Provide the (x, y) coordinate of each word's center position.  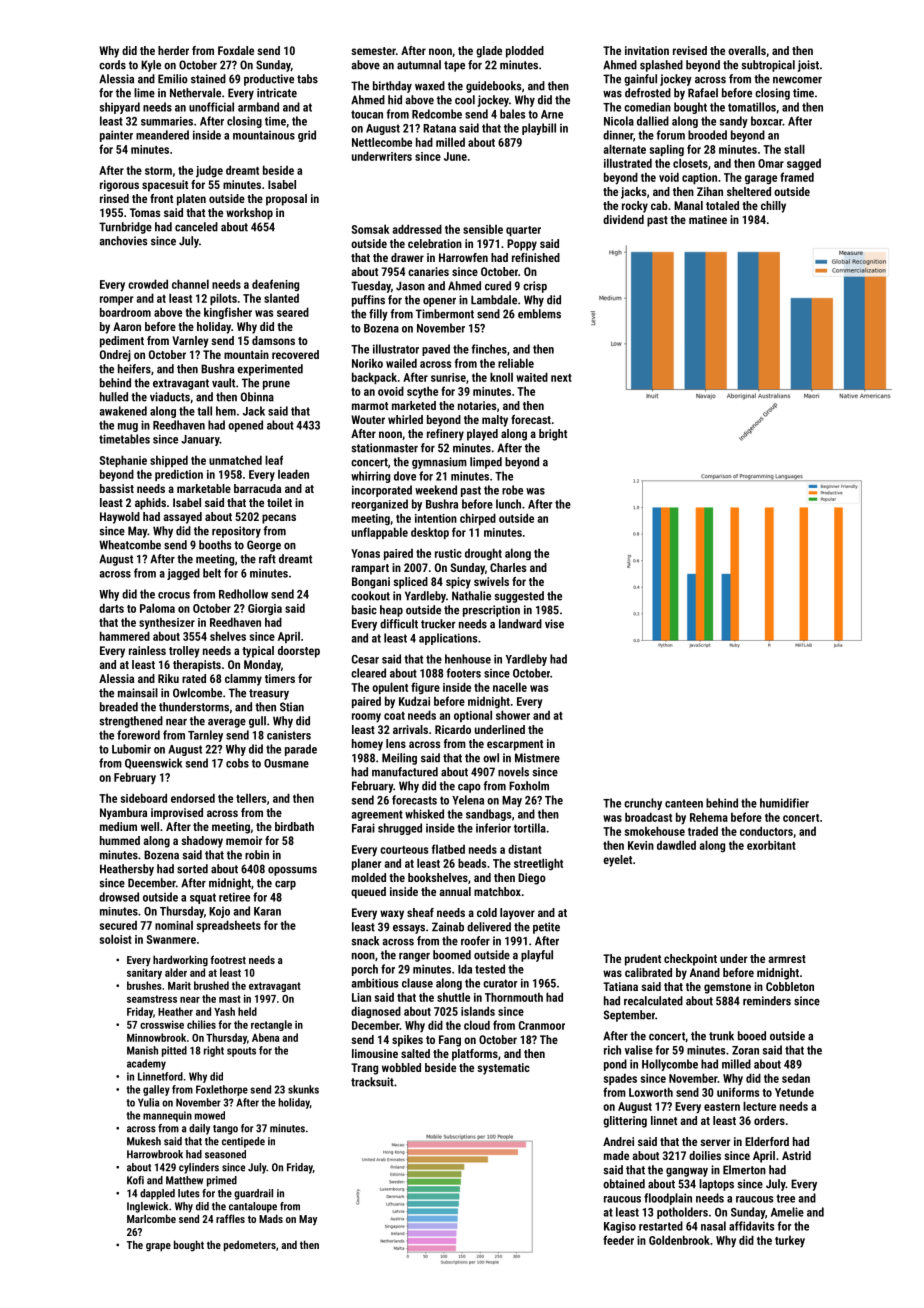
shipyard (120, 108)
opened (245, 426)
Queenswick (153, 763)
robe (512, 490)
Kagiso (620, 1227)
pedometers (250, 1246)
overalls (747, 50)
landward (520, 624)
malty (495, 421)
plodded (525, 52)
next (561, 378)
